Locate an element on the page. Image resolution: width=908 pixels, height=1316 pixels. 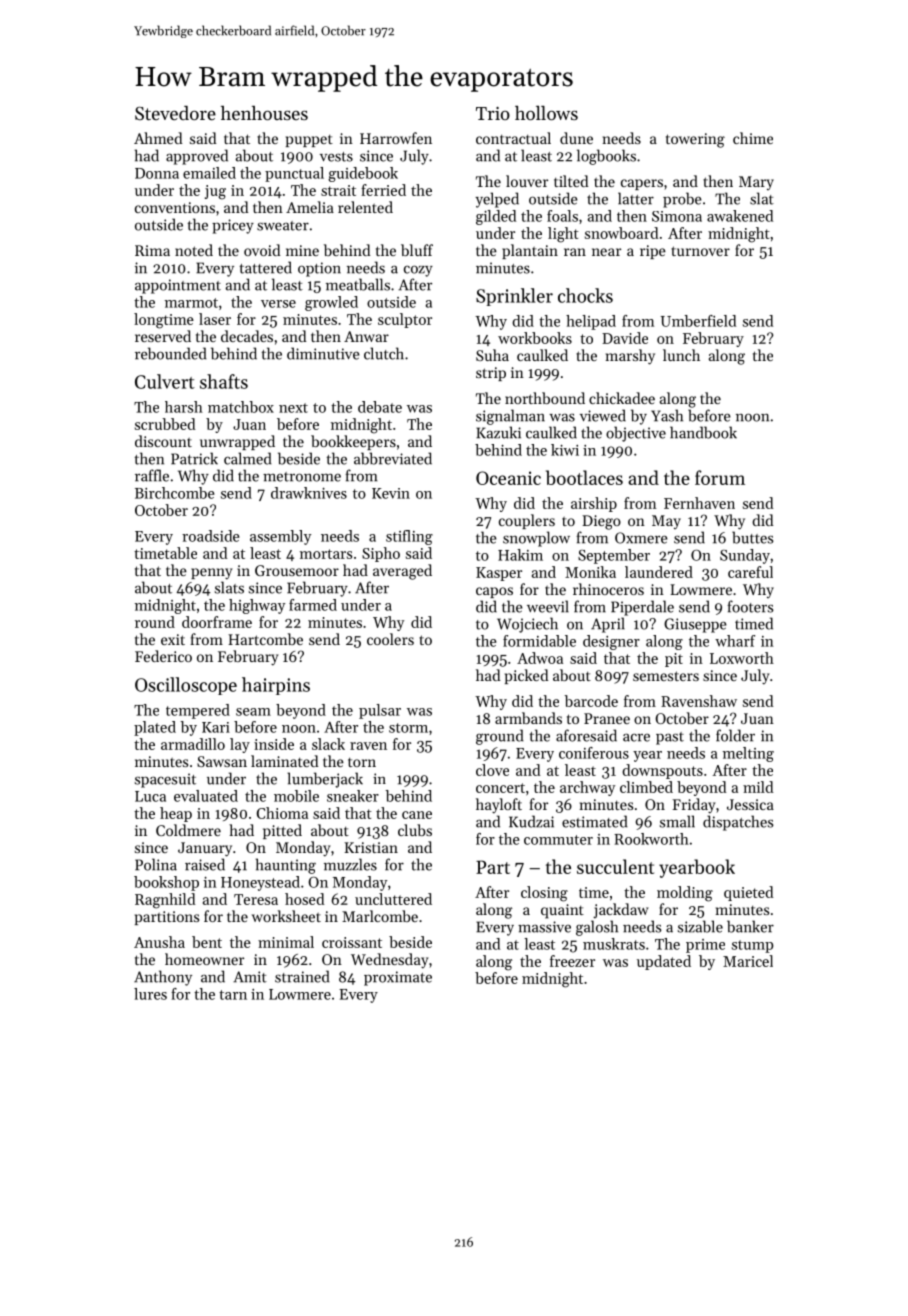
Culvert is located at coordinates (165, 381).
